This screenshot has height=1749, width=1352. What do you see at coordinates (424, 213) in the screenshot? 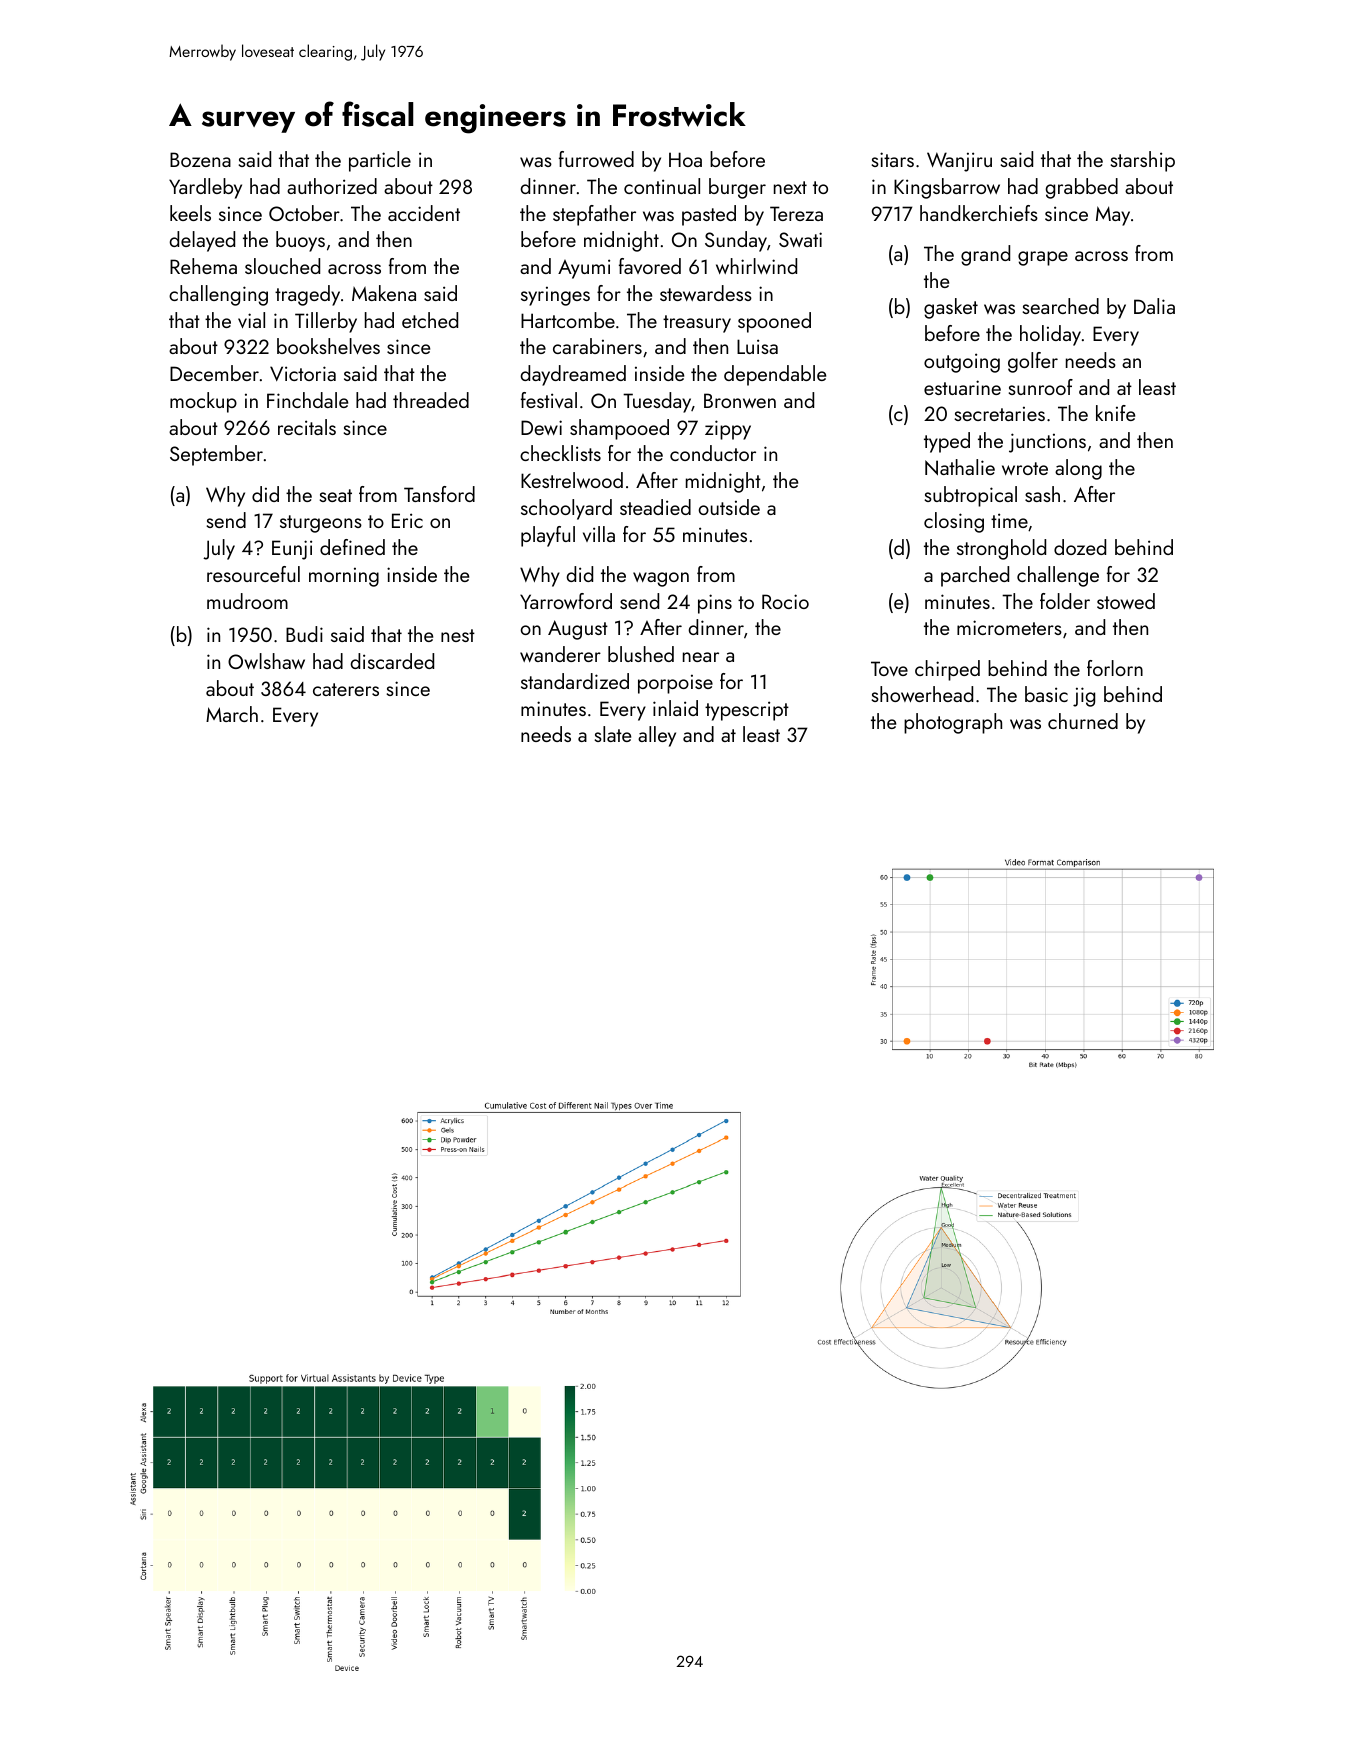
I see `accident` at bounding box center [424, 213].
